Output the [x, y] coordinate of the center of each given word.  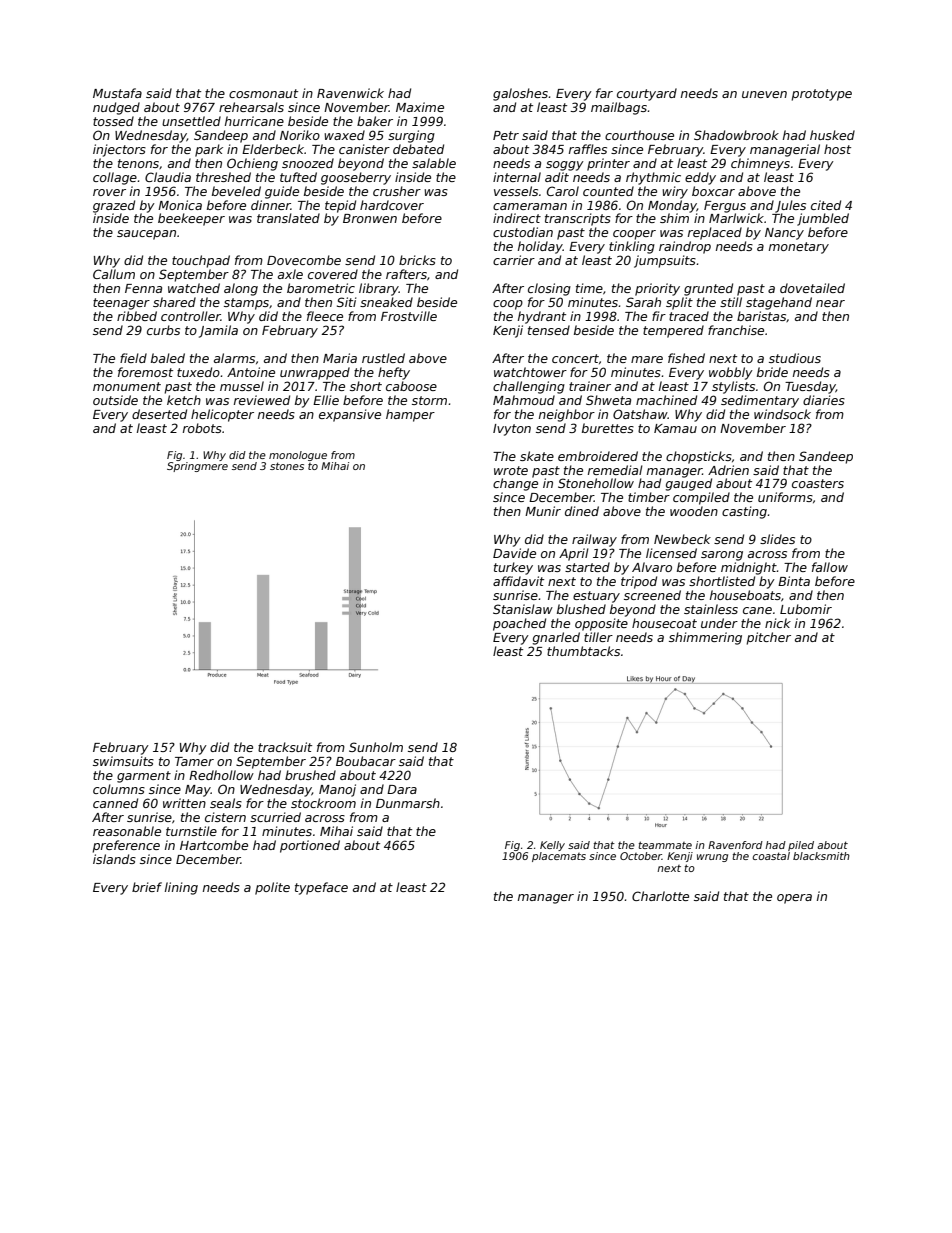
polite [272, 888]
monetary [799, 248]
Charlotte [660, 896]
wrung [712, 858]
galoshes [520, 94]
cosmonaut [263, 93]
